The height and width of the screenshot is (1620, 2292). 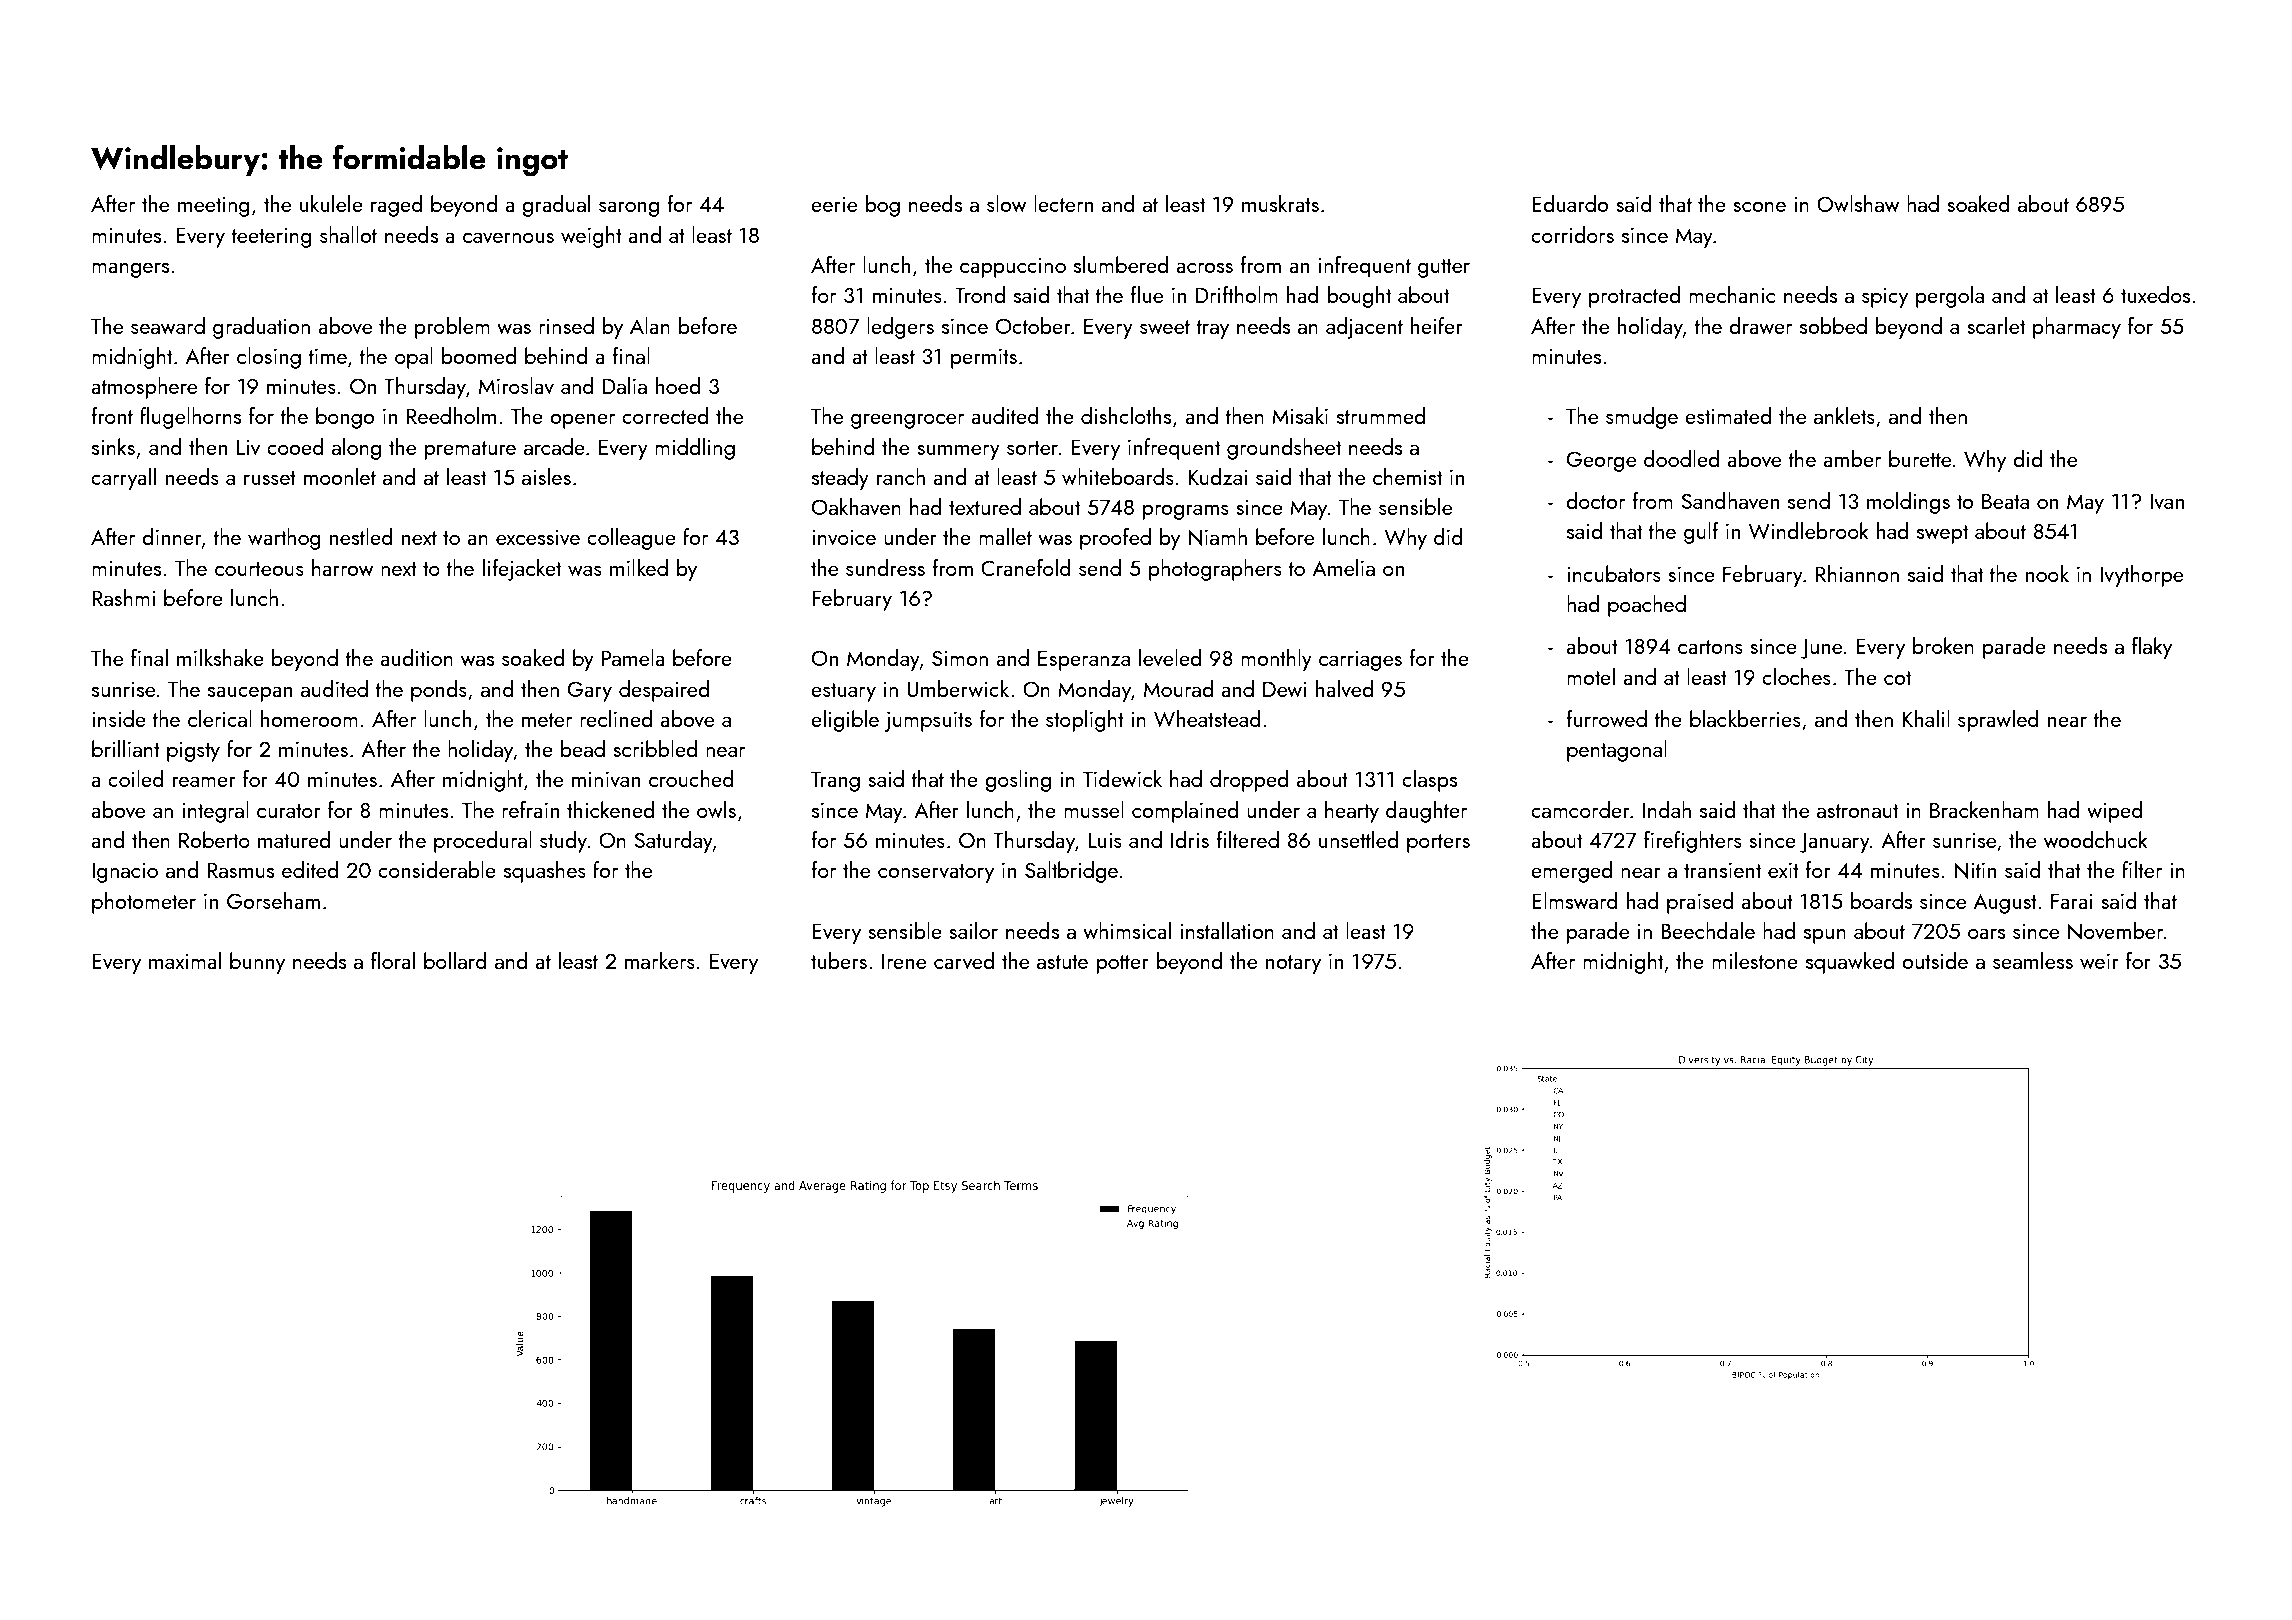 I want to click on russet, so click(x=270, y=478).
